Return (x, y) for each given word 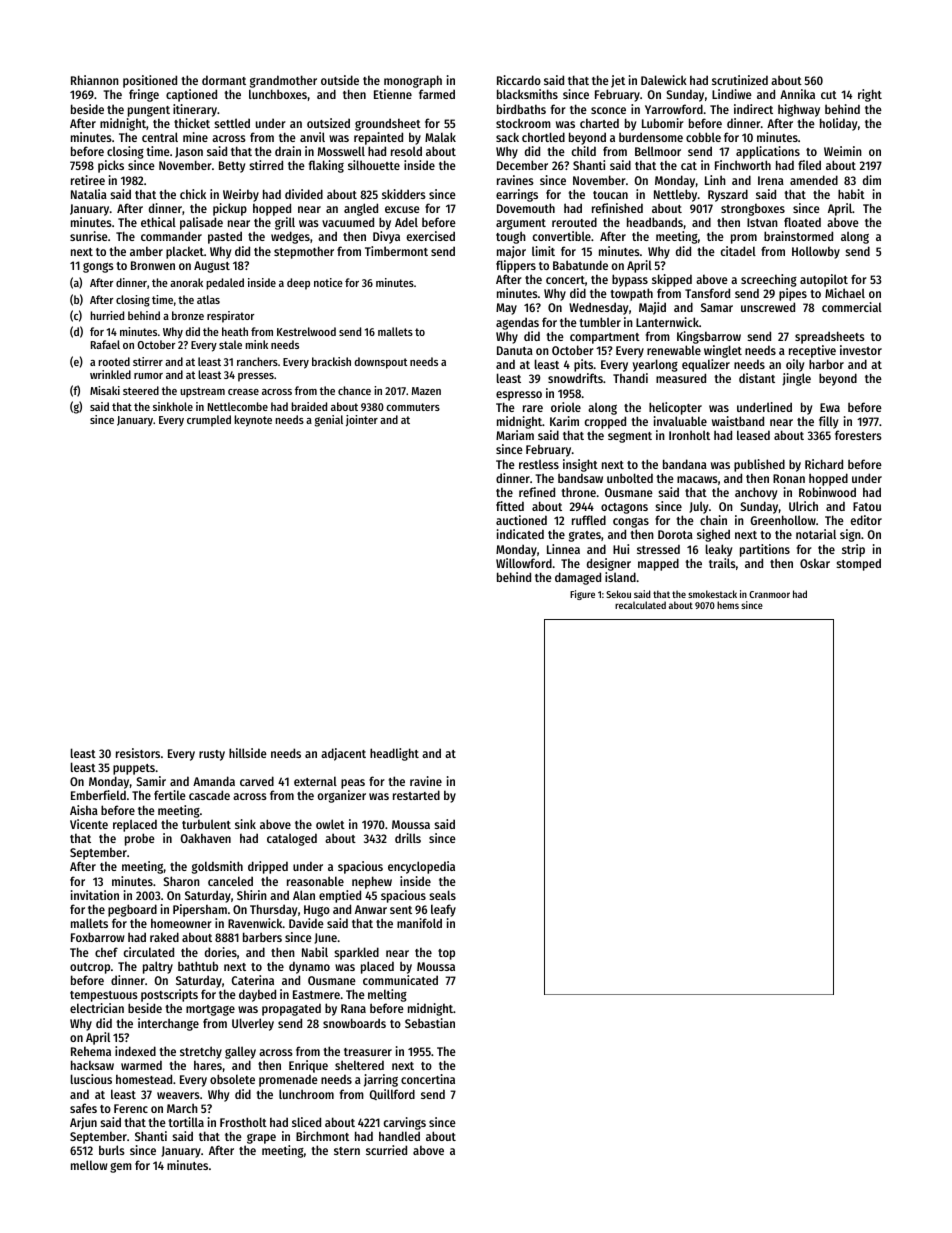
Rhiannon (95, 80)
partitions (765, 550)
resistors (138, 753)
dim (872, 180)
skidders (404, 194)
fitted (510, 506)
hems (728, 605)
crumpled (209, 421)
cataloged (292, 839)
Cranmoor (769, 594)
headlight (394, 754)
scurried (386, 1150)
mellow (89, 1165)
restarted (416, 795)
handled (399, 1136)
